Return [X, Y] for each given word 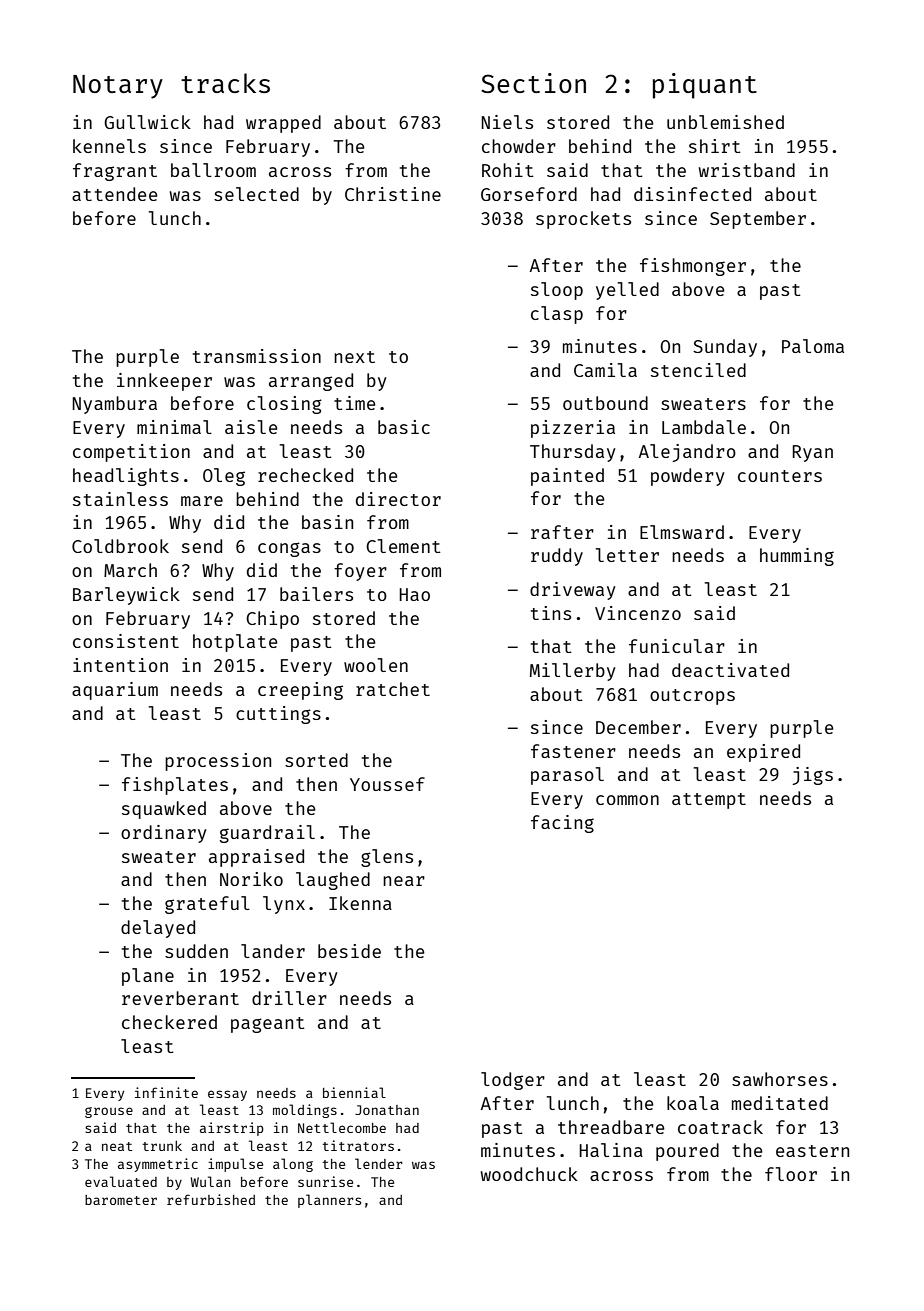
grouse [109, 1112]
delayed [158, 929]
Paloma [813, 346]
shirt [715, 146]
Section [533, 83]
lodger [513, 1081]
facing [562, 824]
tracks [225, 83]
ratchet [393, 689]
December [638, 727]
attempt [709, 801]
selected [256, 194]
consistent [126, 641]
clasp [557, 315]
